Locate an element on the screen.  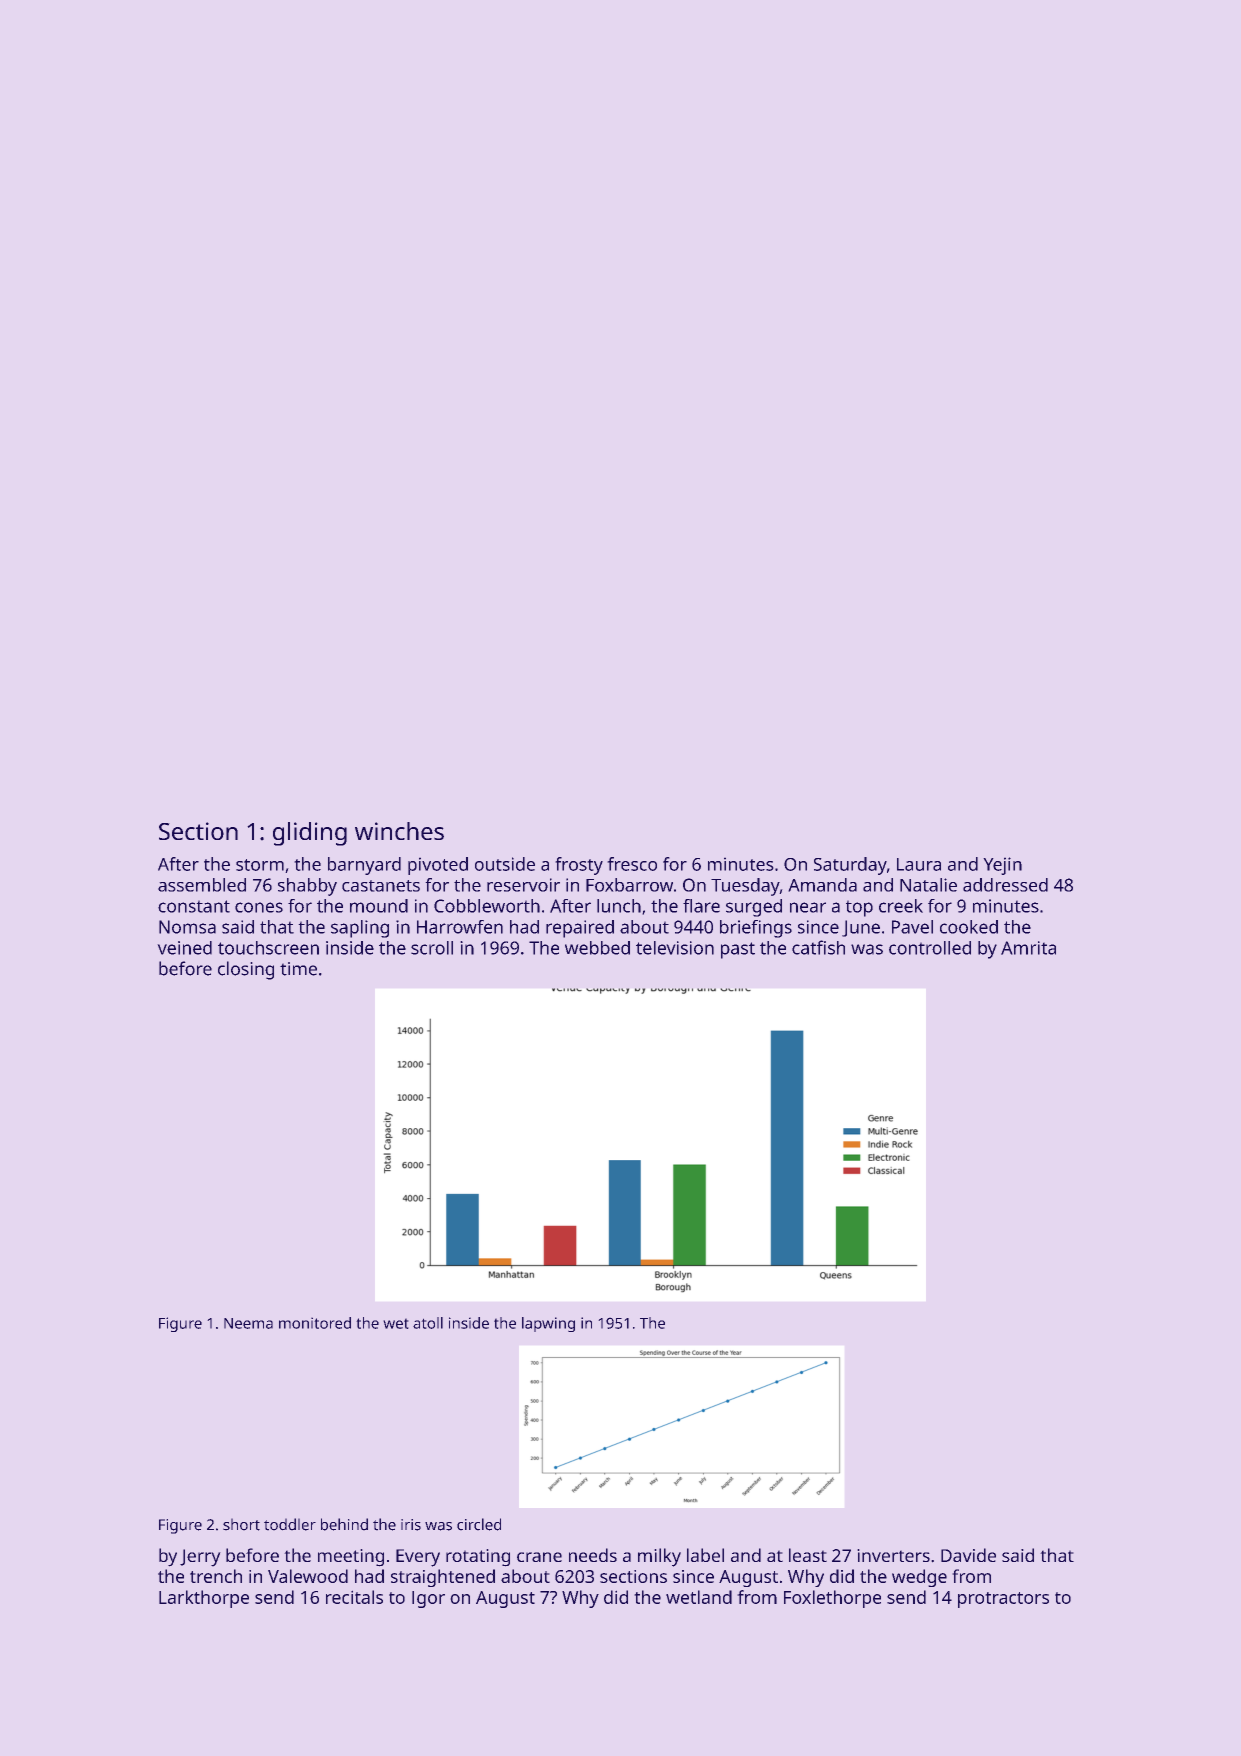
fresco is located at coordinates (632, 864).
